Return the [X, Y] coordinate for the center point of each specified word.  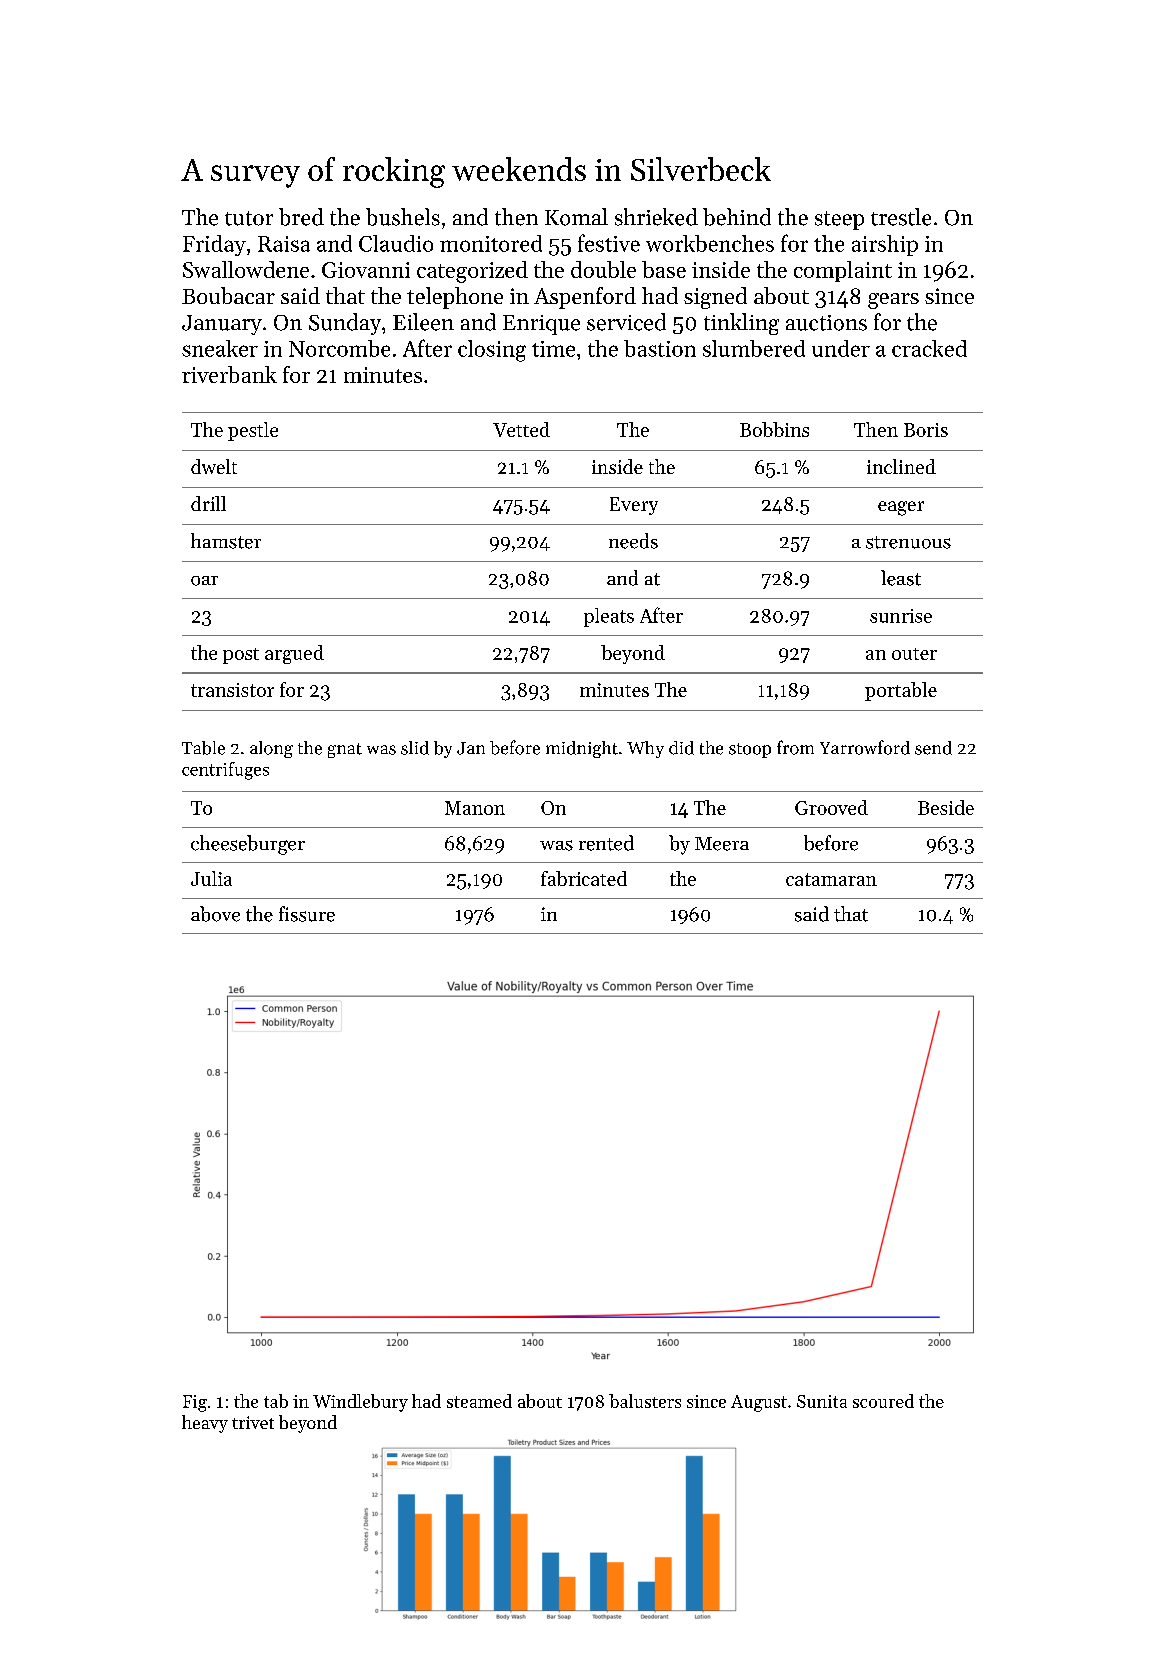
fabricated [584, 878]
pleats [609, 617]
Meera [722, 844]
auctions [826, 323]
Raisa [284, 244]
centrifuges [225, 771]
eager [901, 508]
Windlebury [360, 1403]
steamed [479, 1401]
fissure [307, 914]
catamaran [831, 879]
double [603, 269]
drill [208, 503]
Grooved [831, 807]
